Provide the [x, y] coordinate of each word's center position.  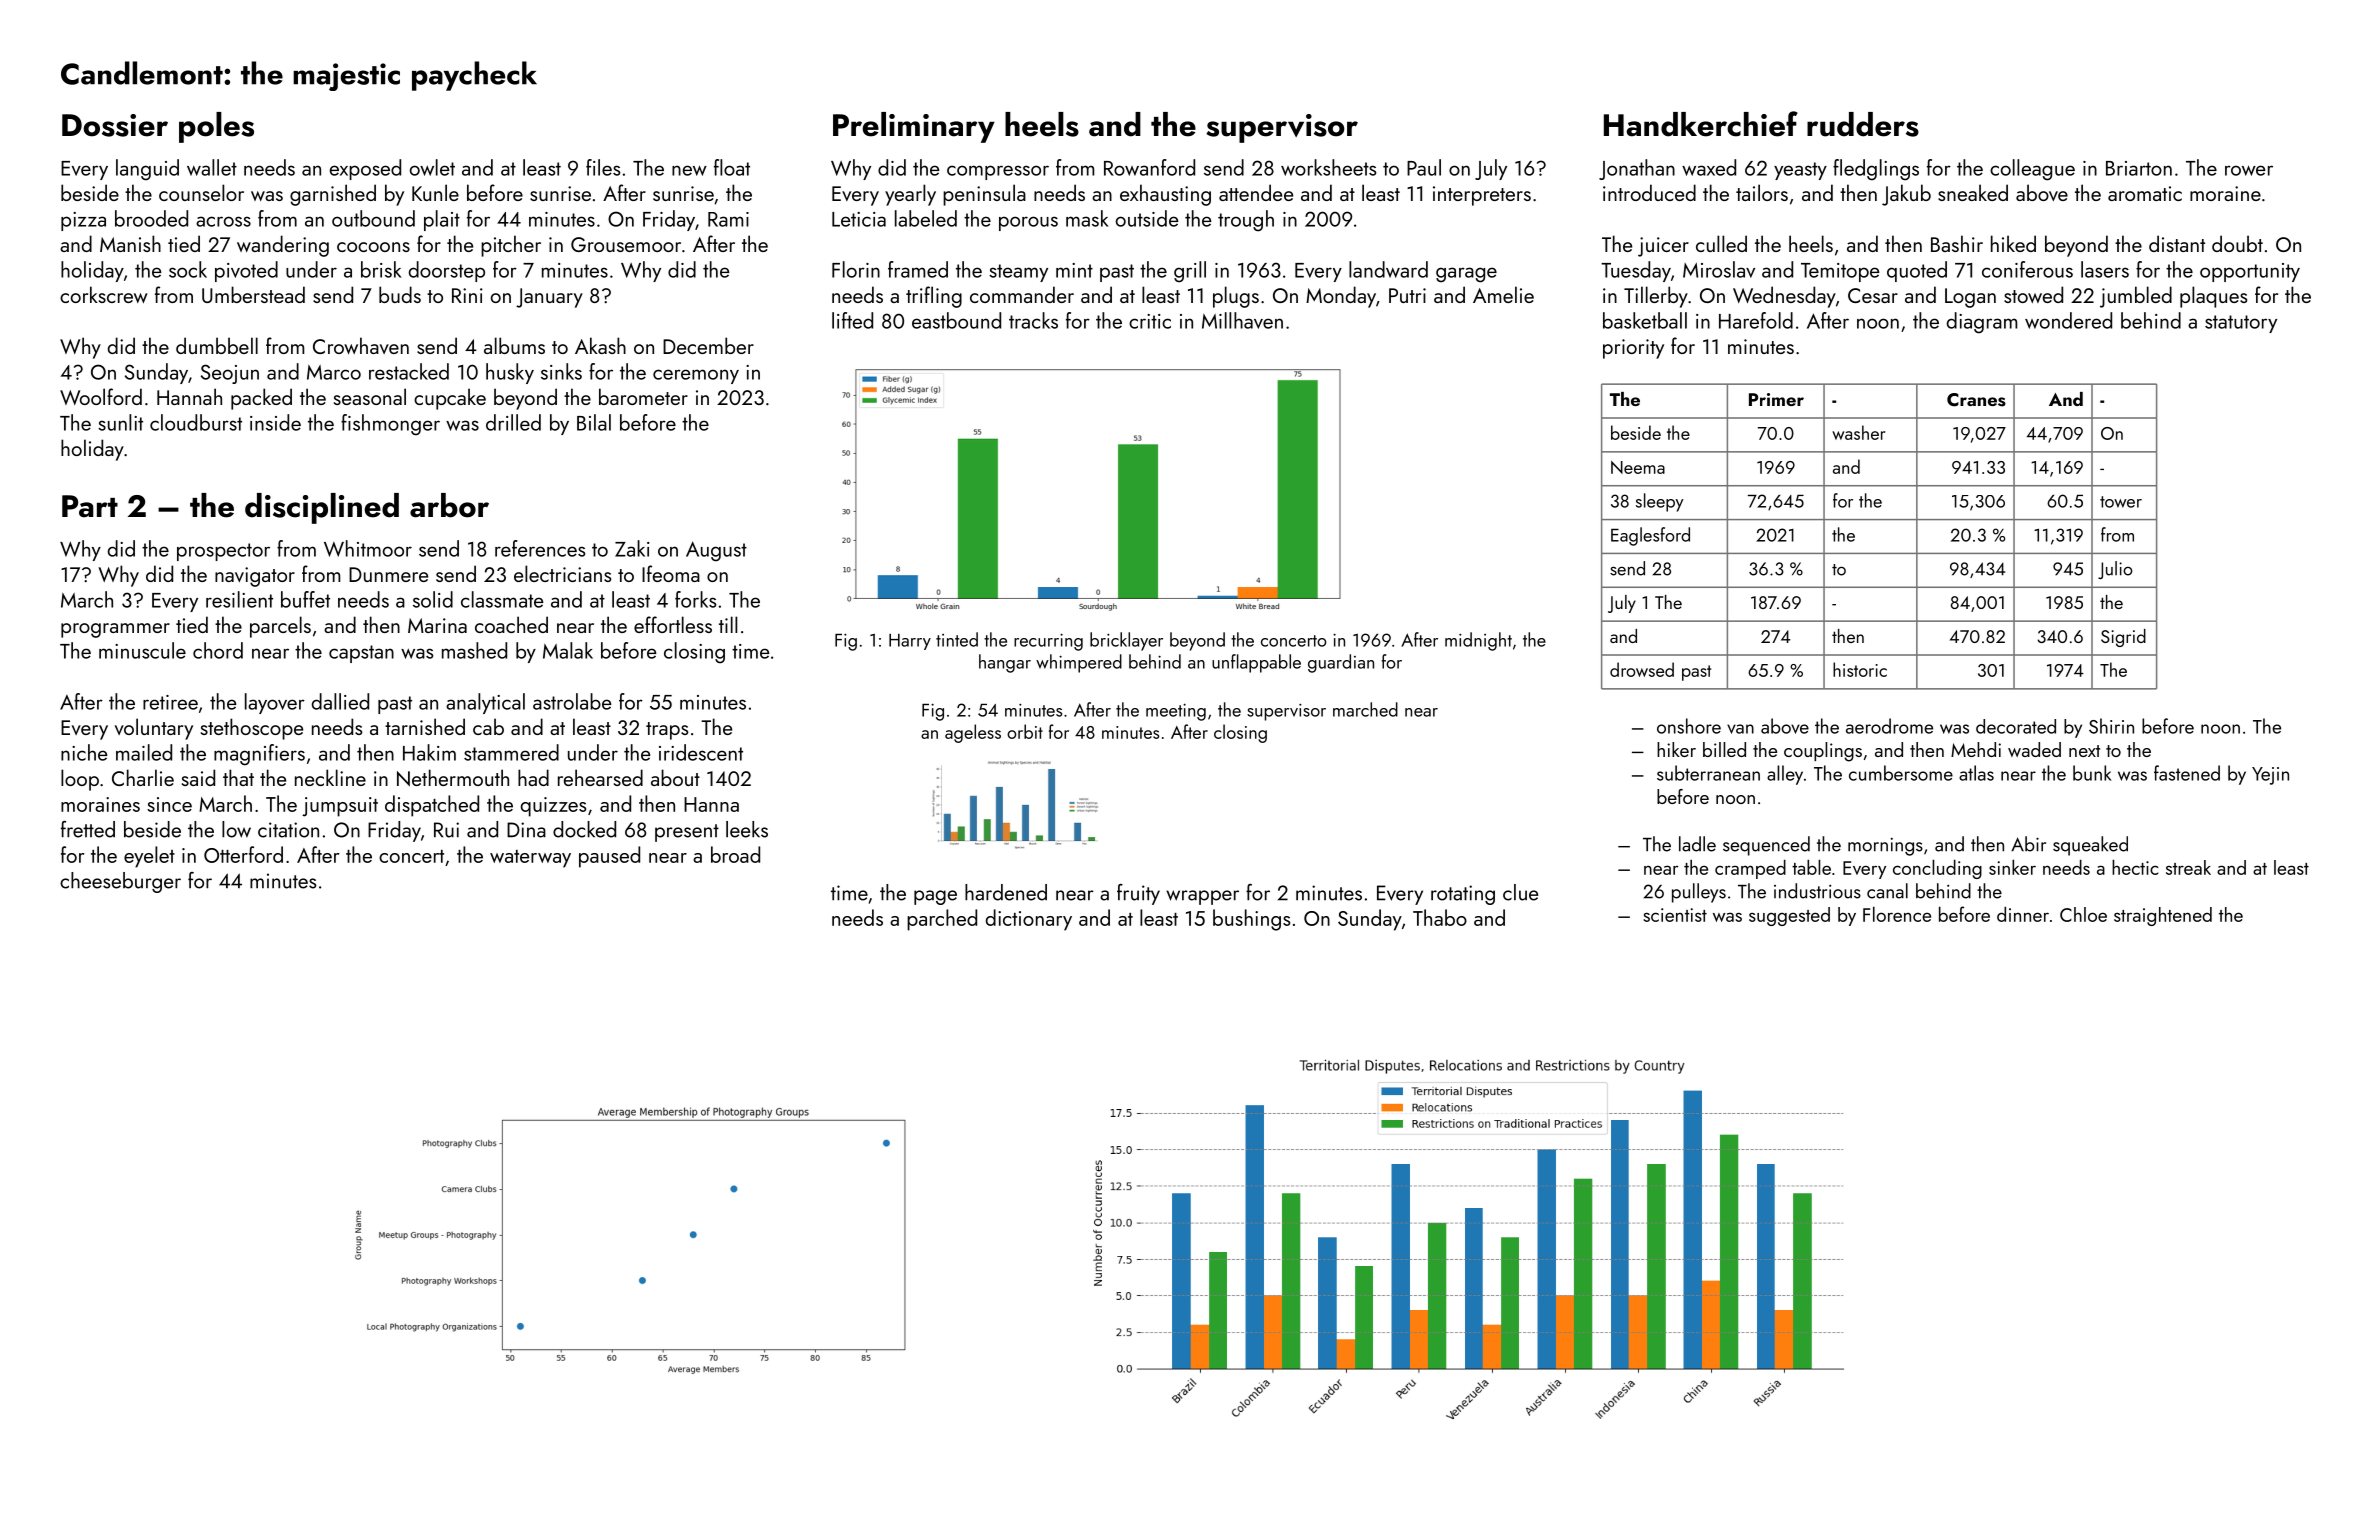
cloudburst [196, 422]
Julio [2115, 570]
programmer [115, 630]
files [603, 167]
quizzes [553, 807]
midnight [1478, 641]
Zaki [632, 548]
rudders [1863, 124]
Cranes [1976, 400]
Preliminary [914, 127]
